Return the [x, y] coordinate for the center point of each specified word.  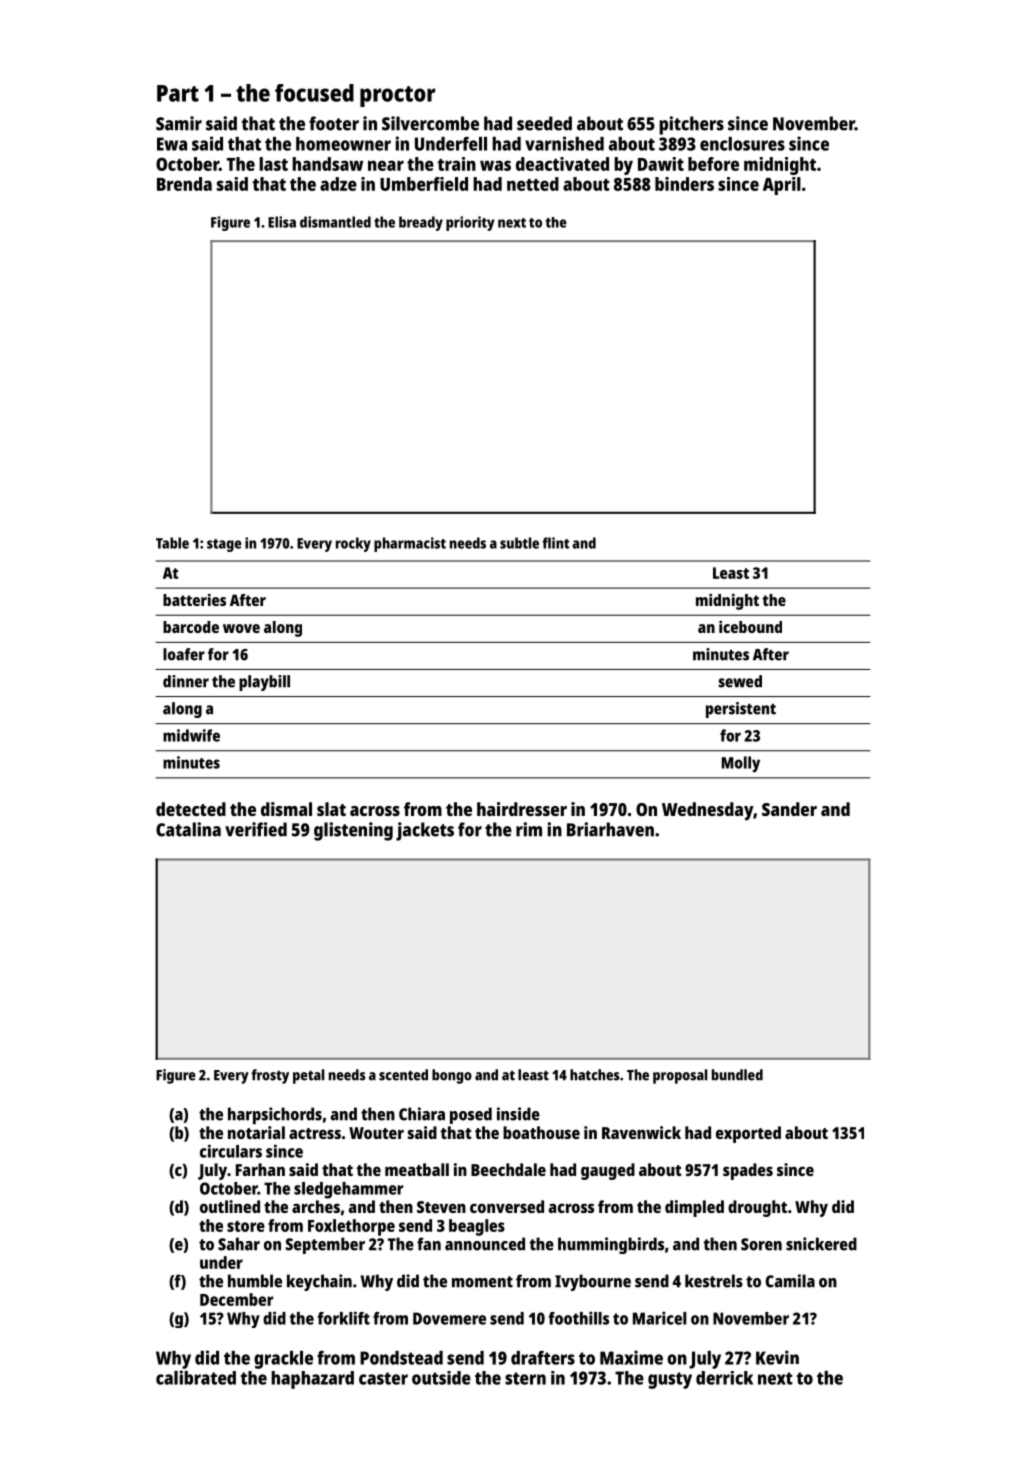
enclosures [742, 144]
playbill [264, 683]
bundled [737, 1075]
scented [403, 1075]
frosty [270, 1076]
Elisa [282, 222]
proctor [398, 96]
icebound [750, 626]
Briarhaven [610, 829]
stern [525, 1378]
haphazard [312, 1380]
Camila [790, 1281]
